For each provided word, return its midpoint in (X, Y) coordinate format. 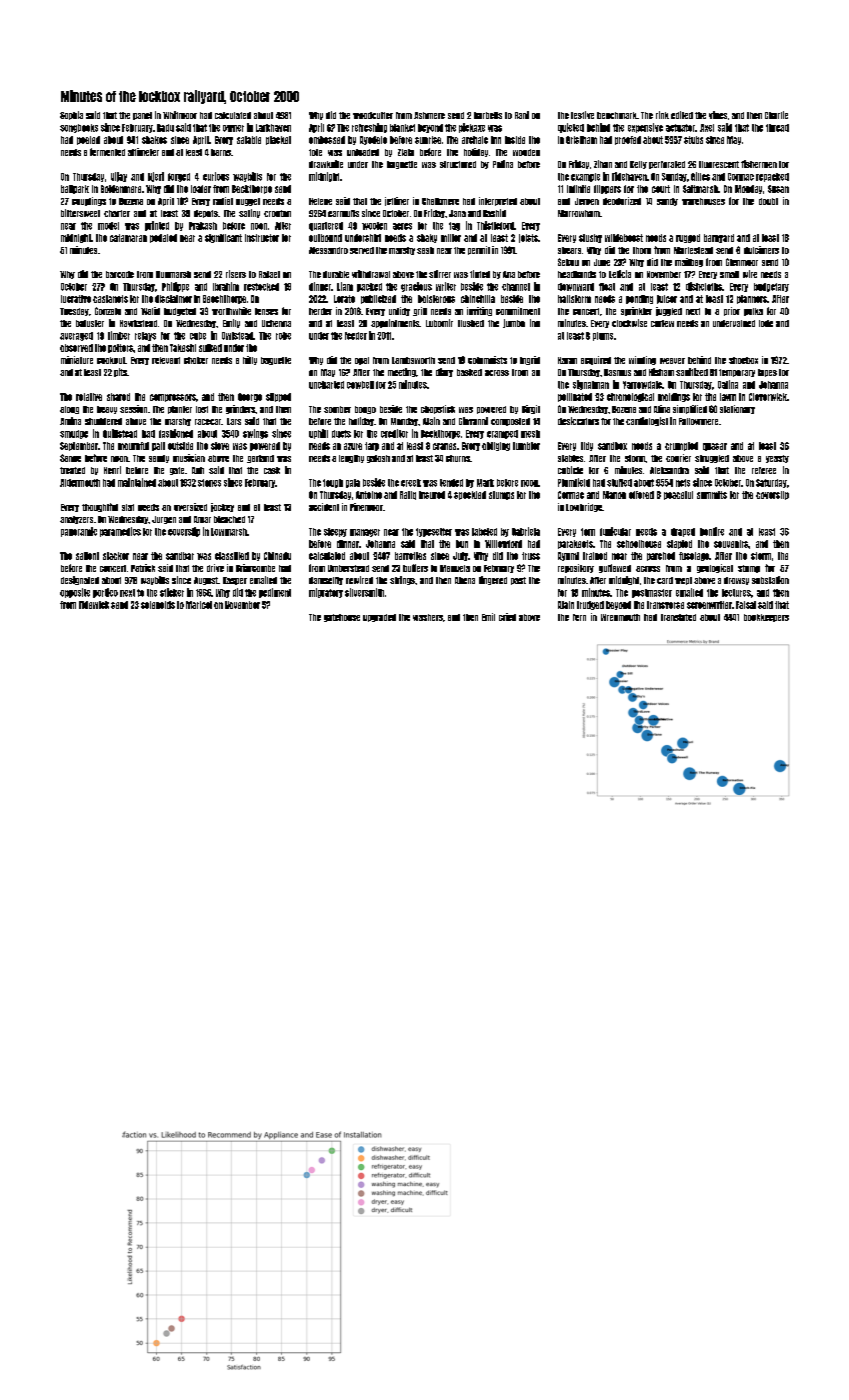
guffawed (615, 568)
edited (682, 115)
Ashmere (429, 115)
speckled (470, 495)
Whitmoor (180, 115)
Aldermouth (80, 483)
